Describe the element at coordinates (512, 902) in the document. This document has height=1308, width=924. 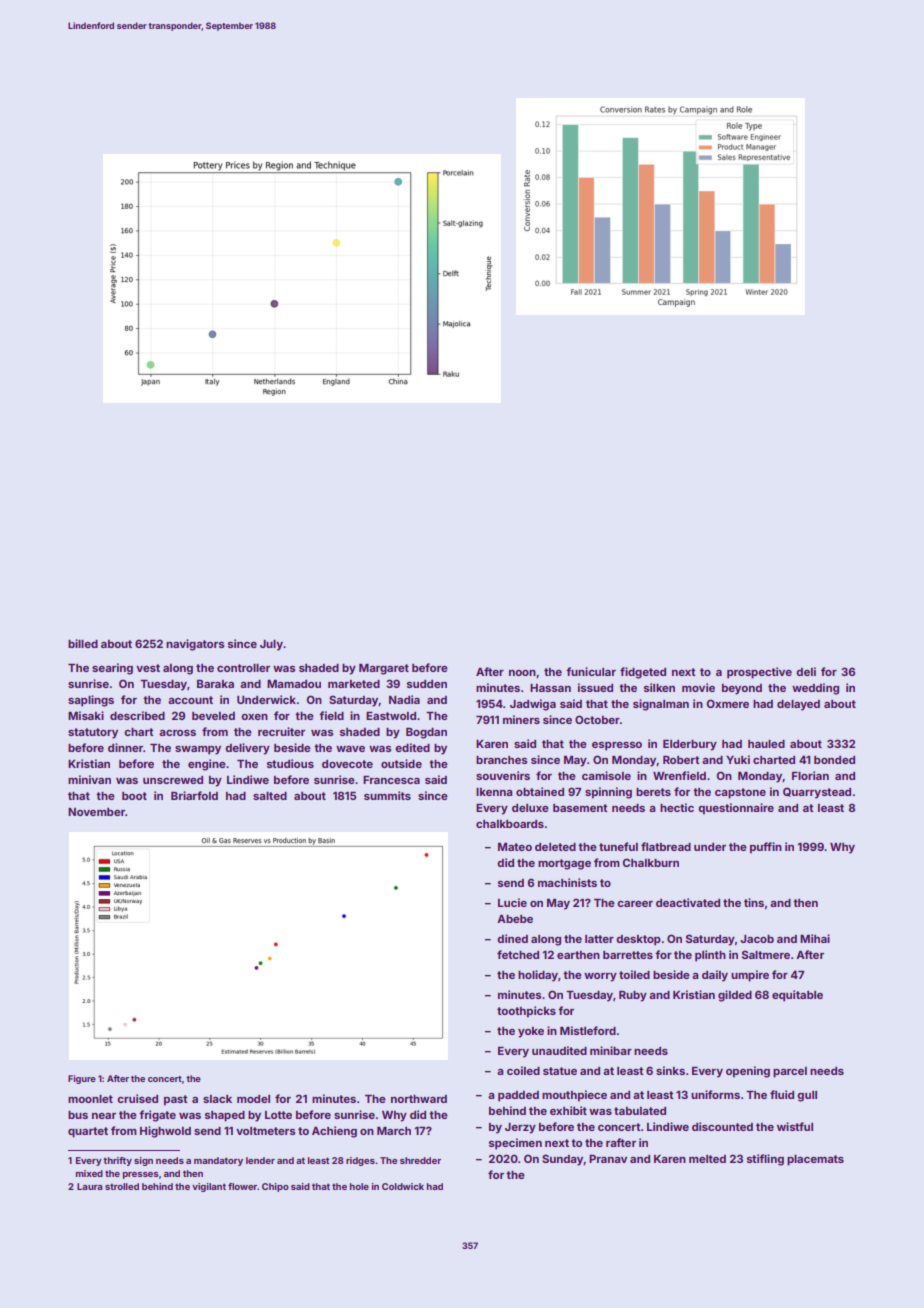
I see `Lucie` at that location.
